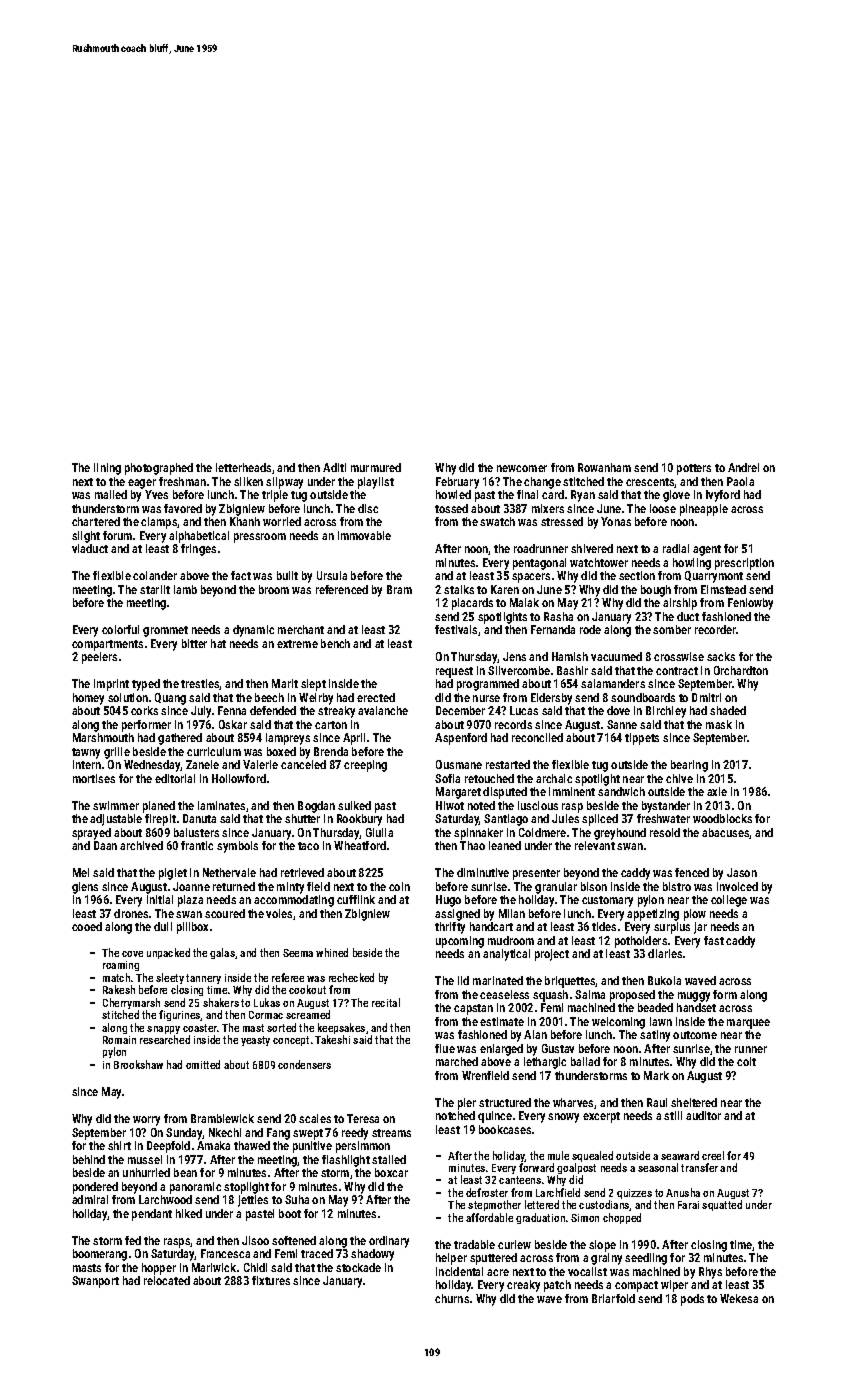  What do you see at coordinates (459, 589) in the page?
I see `stalks` at bounding box center [459, 589].
